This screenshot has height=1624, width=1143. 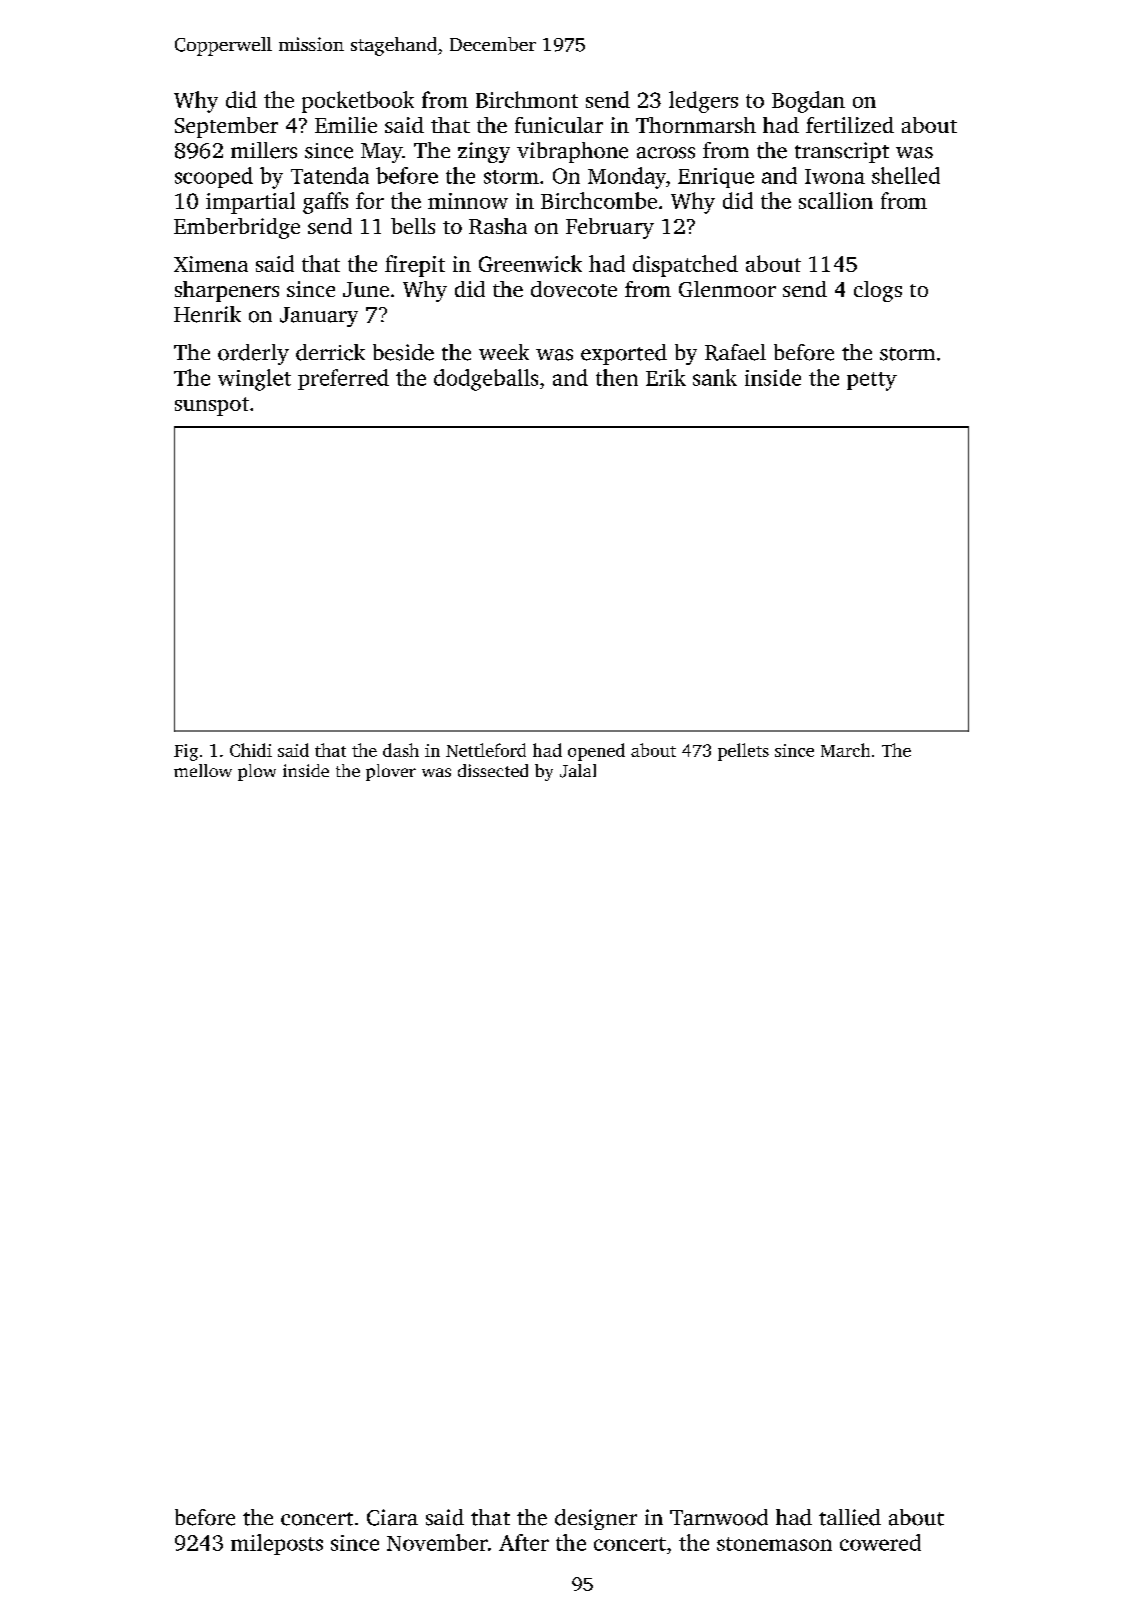 I want to click on stonemason, so click(x=774, y=1544).
